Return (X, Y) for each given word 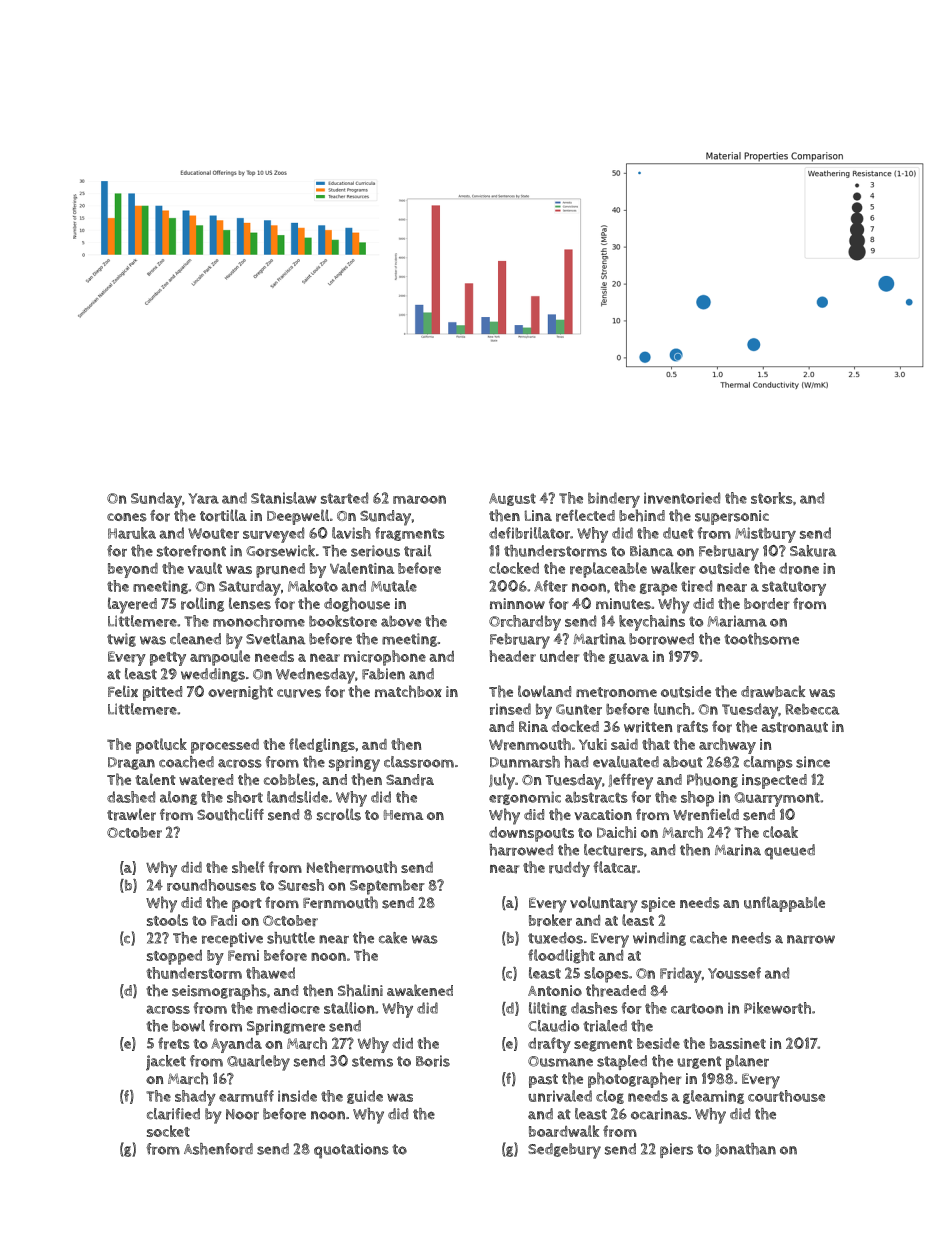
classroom (419, 762)
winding (659, 939)
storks (772, 498)
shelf (248, 867)
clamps (768, 763)
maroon (419, 499)
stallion (349, 1008)
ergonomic (525, 798)
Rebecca (812, 709)
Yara (203, 498)
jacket (166, 1063)
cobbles (289, 780)
